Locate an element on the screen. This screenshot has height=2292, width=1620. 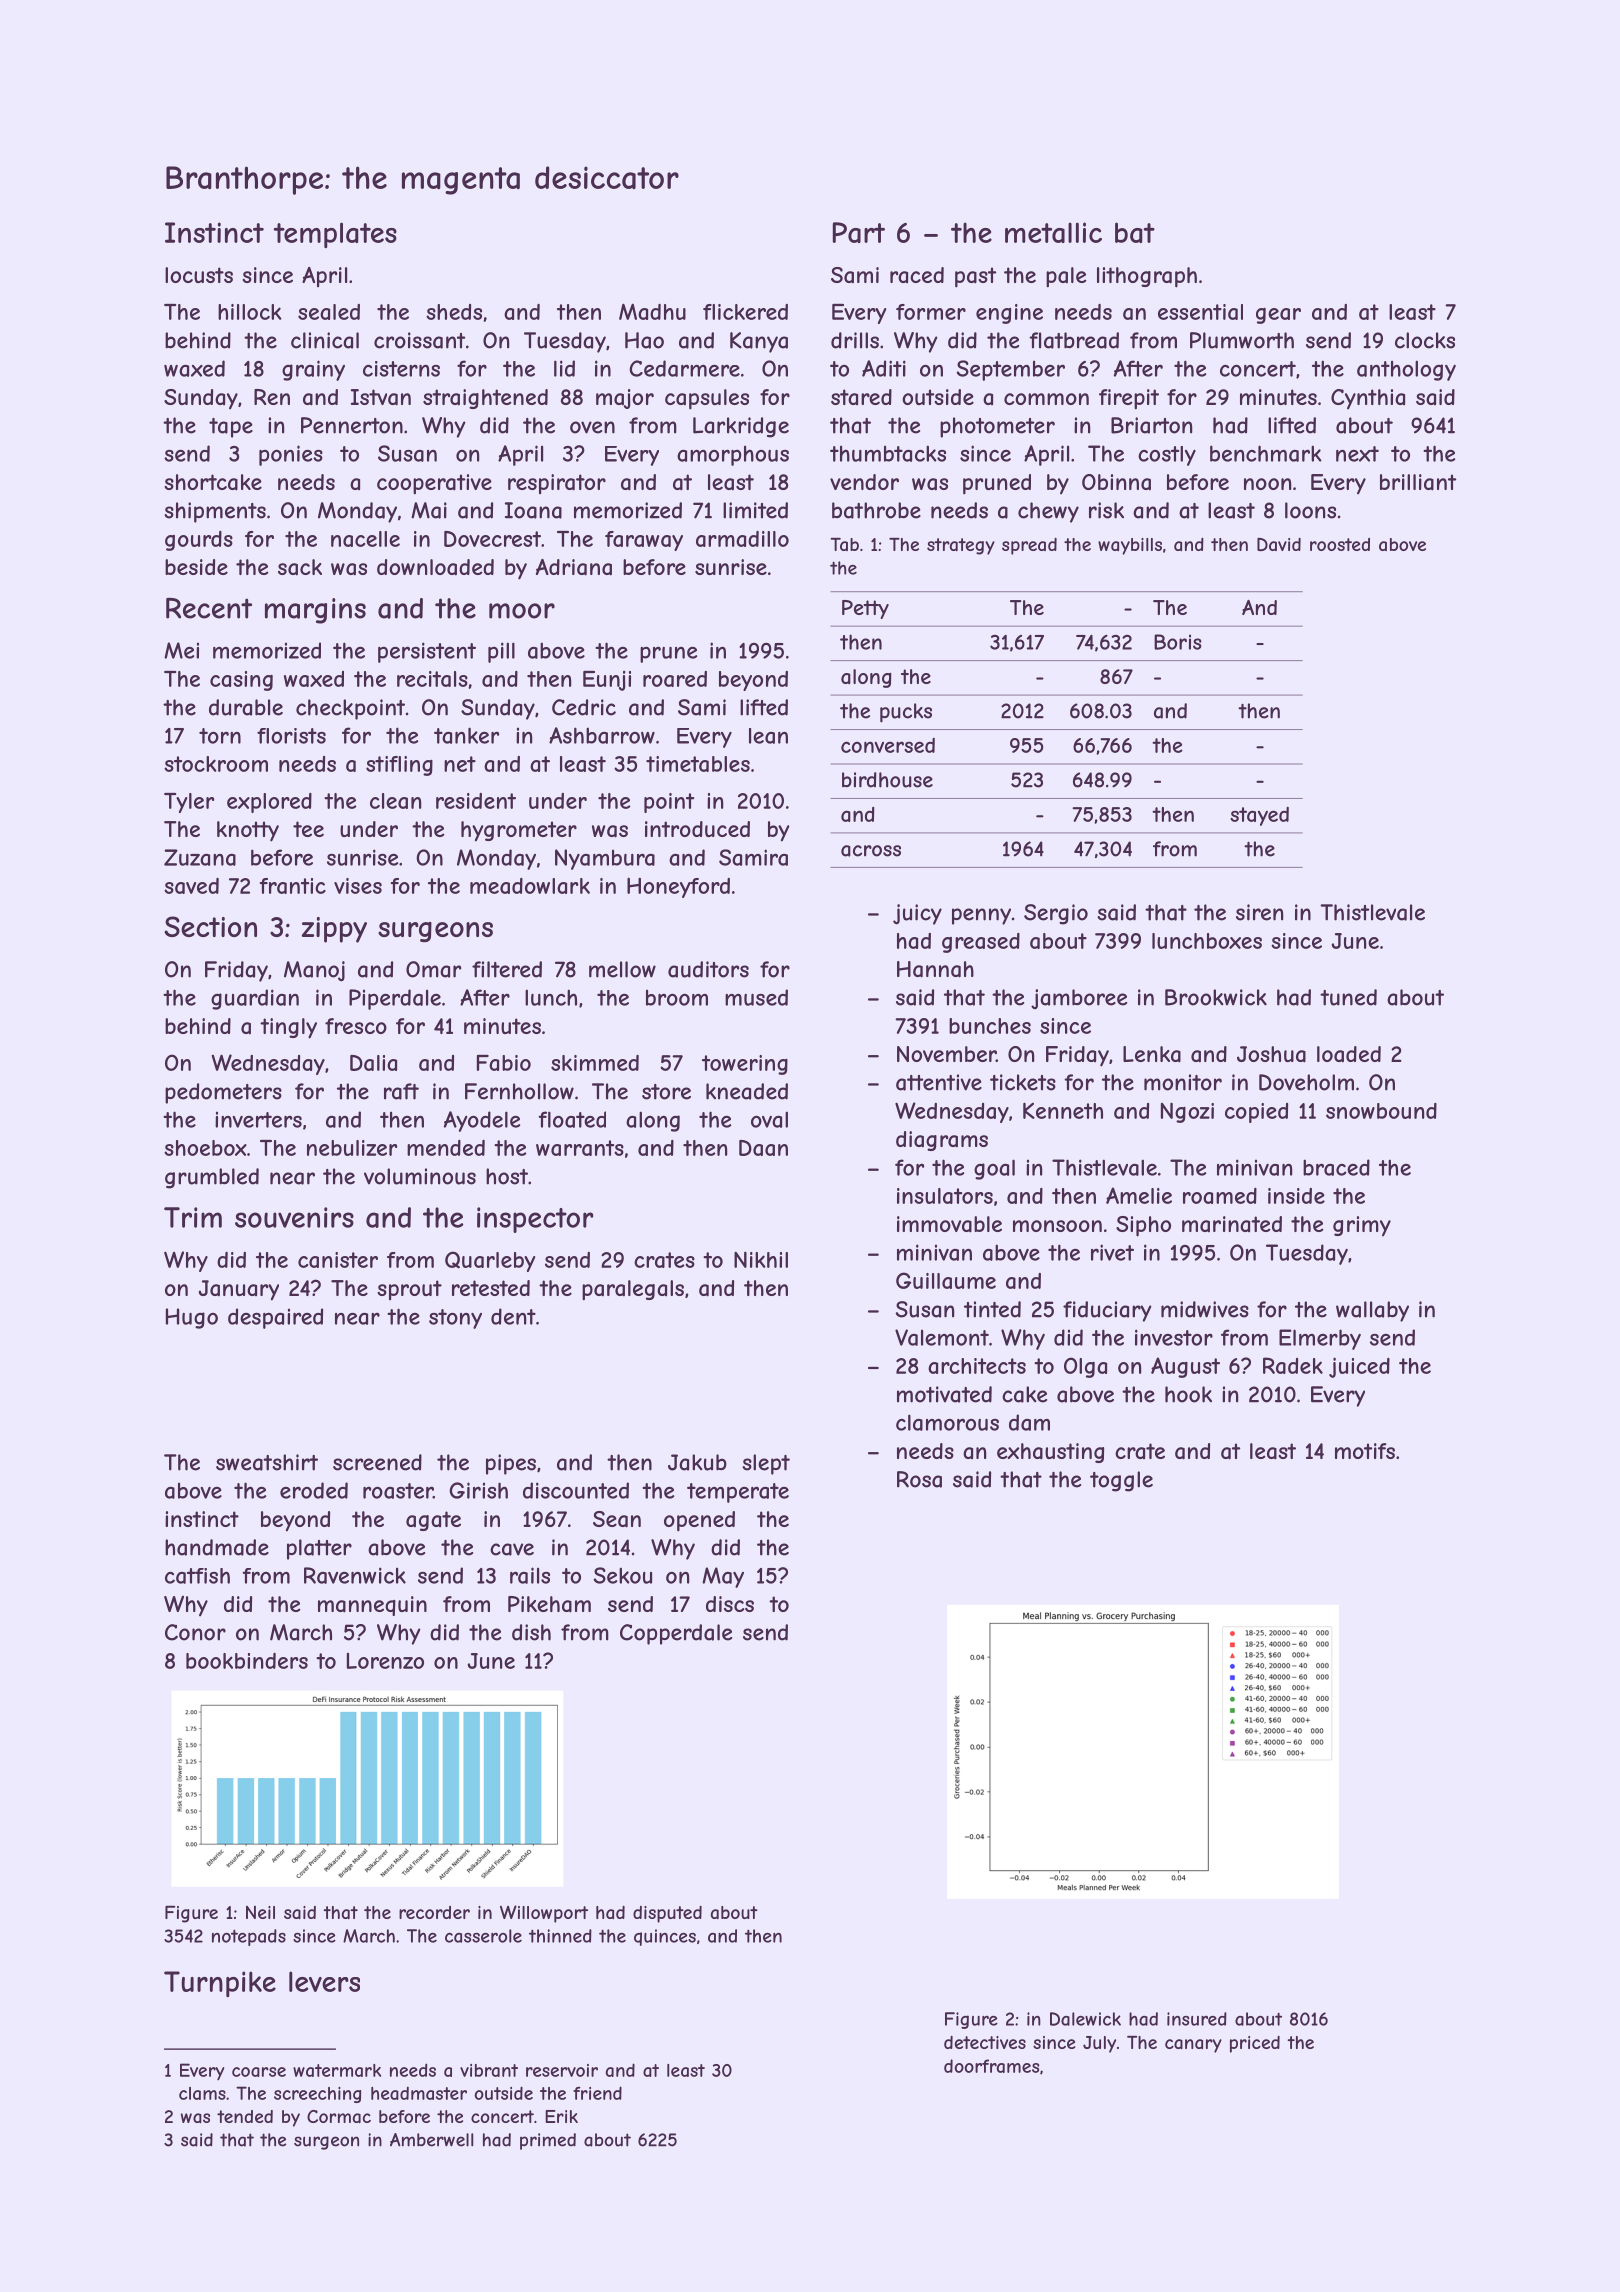
hygrometer is located at coordinates (519, 831).
